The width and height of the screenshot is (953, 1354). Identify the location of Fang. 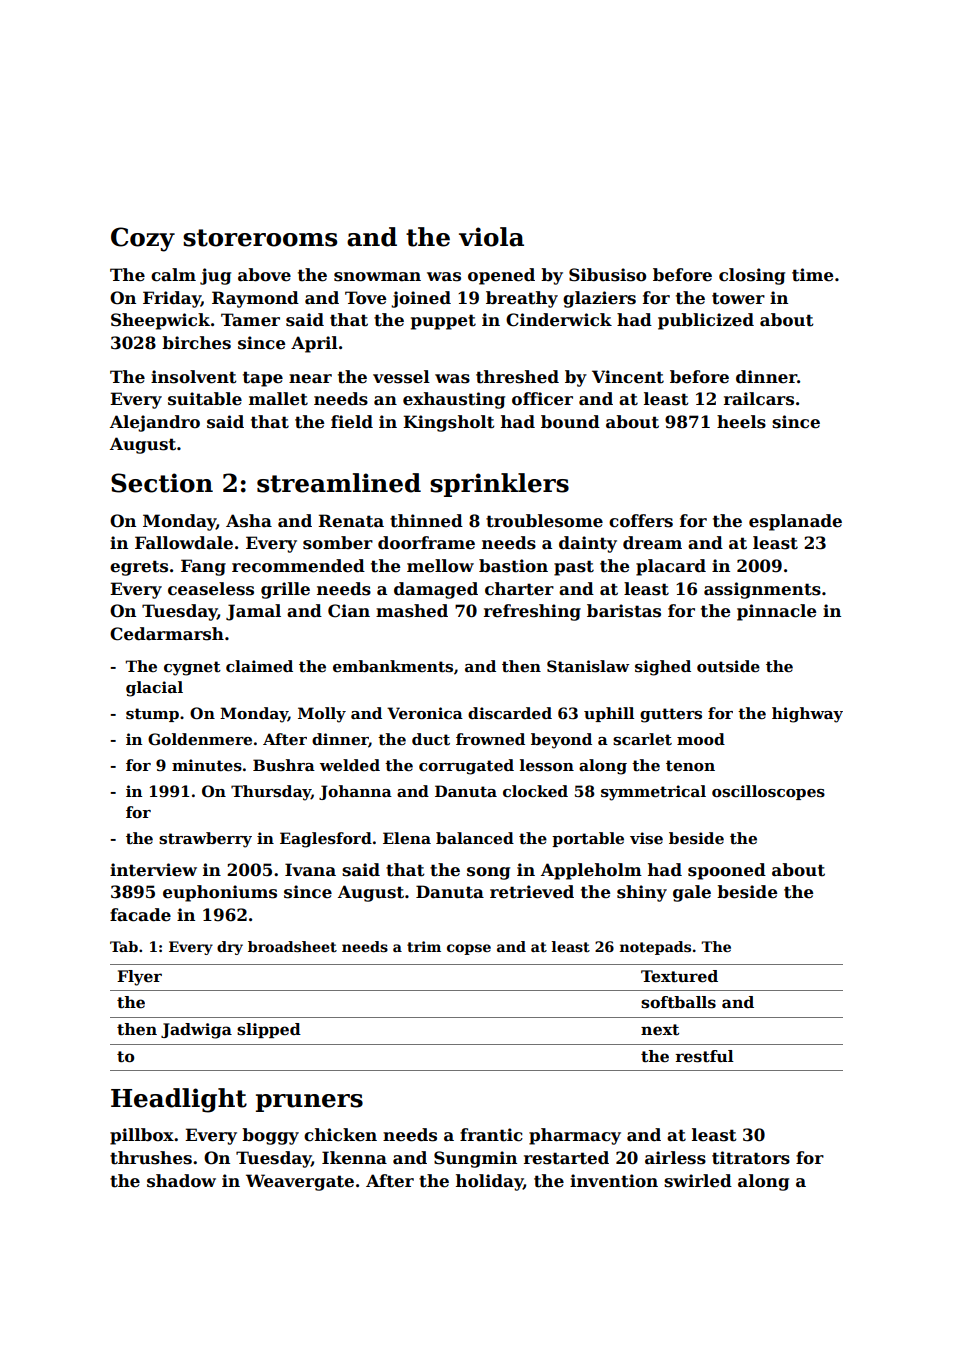
(203, 567).
